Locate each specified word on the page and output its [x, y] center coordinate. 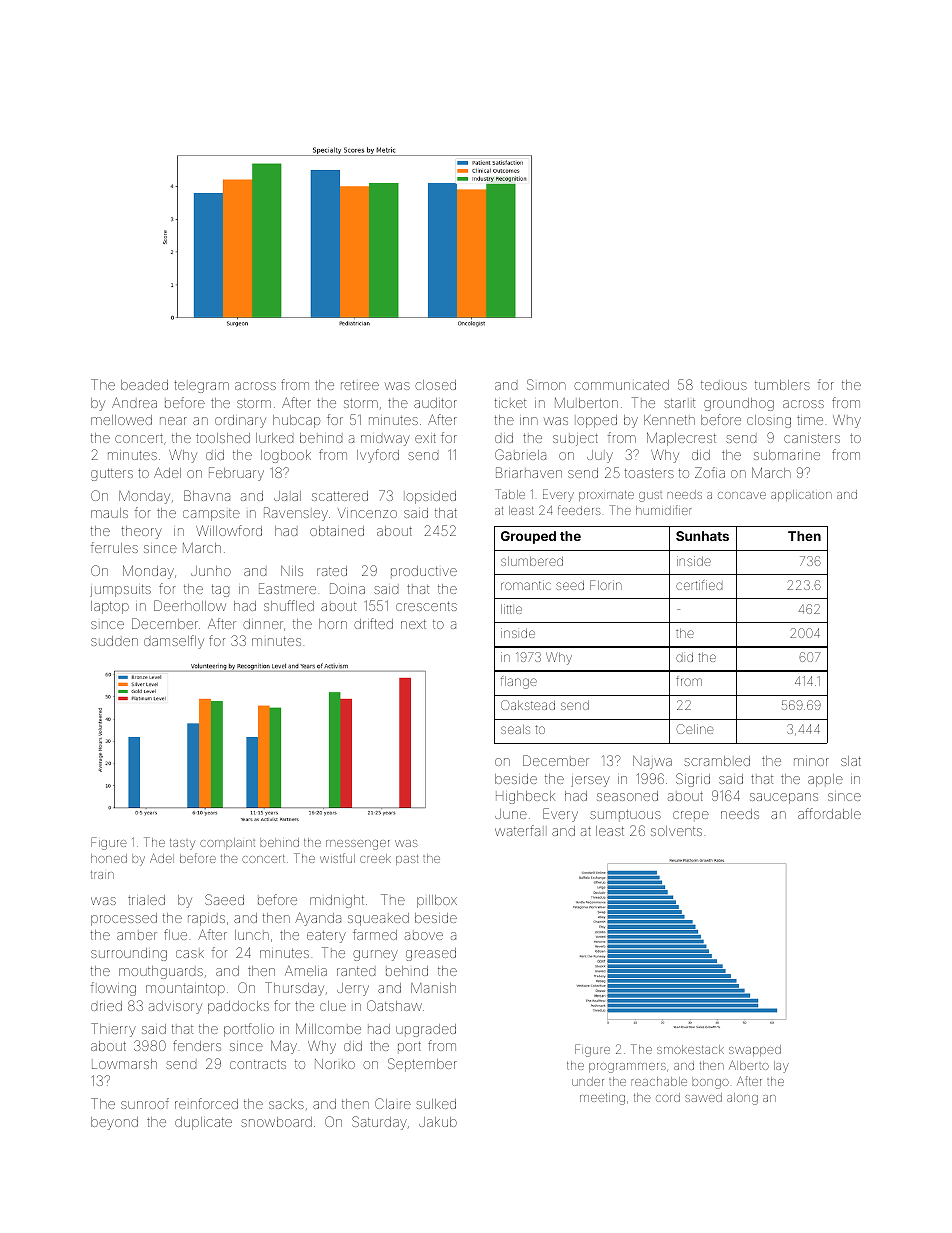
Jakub [438, 1122]
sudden [114, 641]
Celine [695, 729]
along [742, 1099]
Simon [546, 384]
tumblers [782, 385]
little [511, 609]
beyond [114, 1123]
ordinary [240, 421]
